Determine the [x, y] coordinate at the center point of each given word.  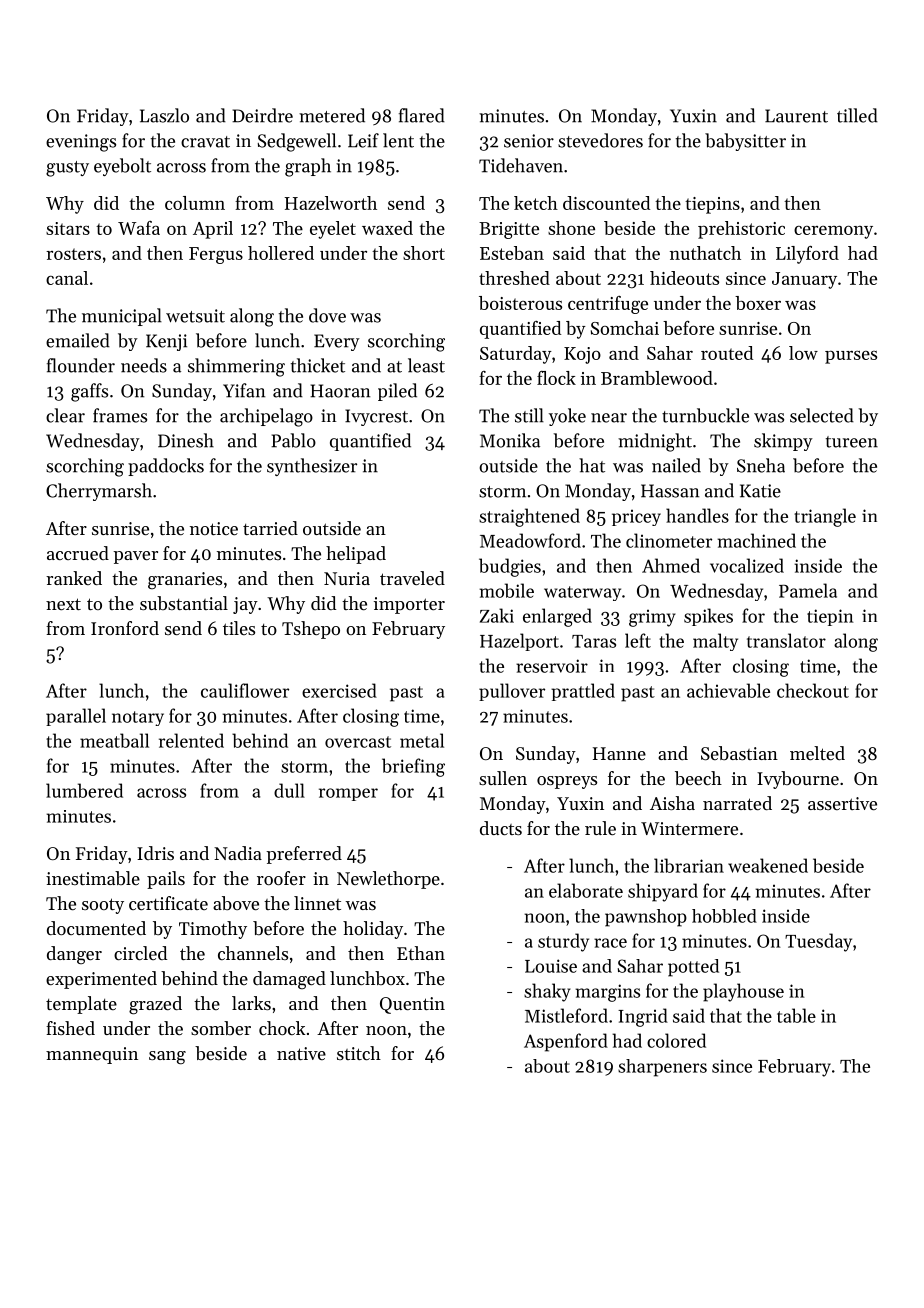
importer [409, 605]
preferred [304, 855]
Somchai [625, 328]
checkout [813, 690]
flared [422, 115]
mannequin [92, 1055]
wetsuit [195, 316]
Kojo [582, 355]
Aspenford [566, 1042]
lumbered [84, 790]
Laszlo [164, 115]
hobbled [724, 916]
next [63, 604]
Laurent [796, 116]
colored [676, 1040]
